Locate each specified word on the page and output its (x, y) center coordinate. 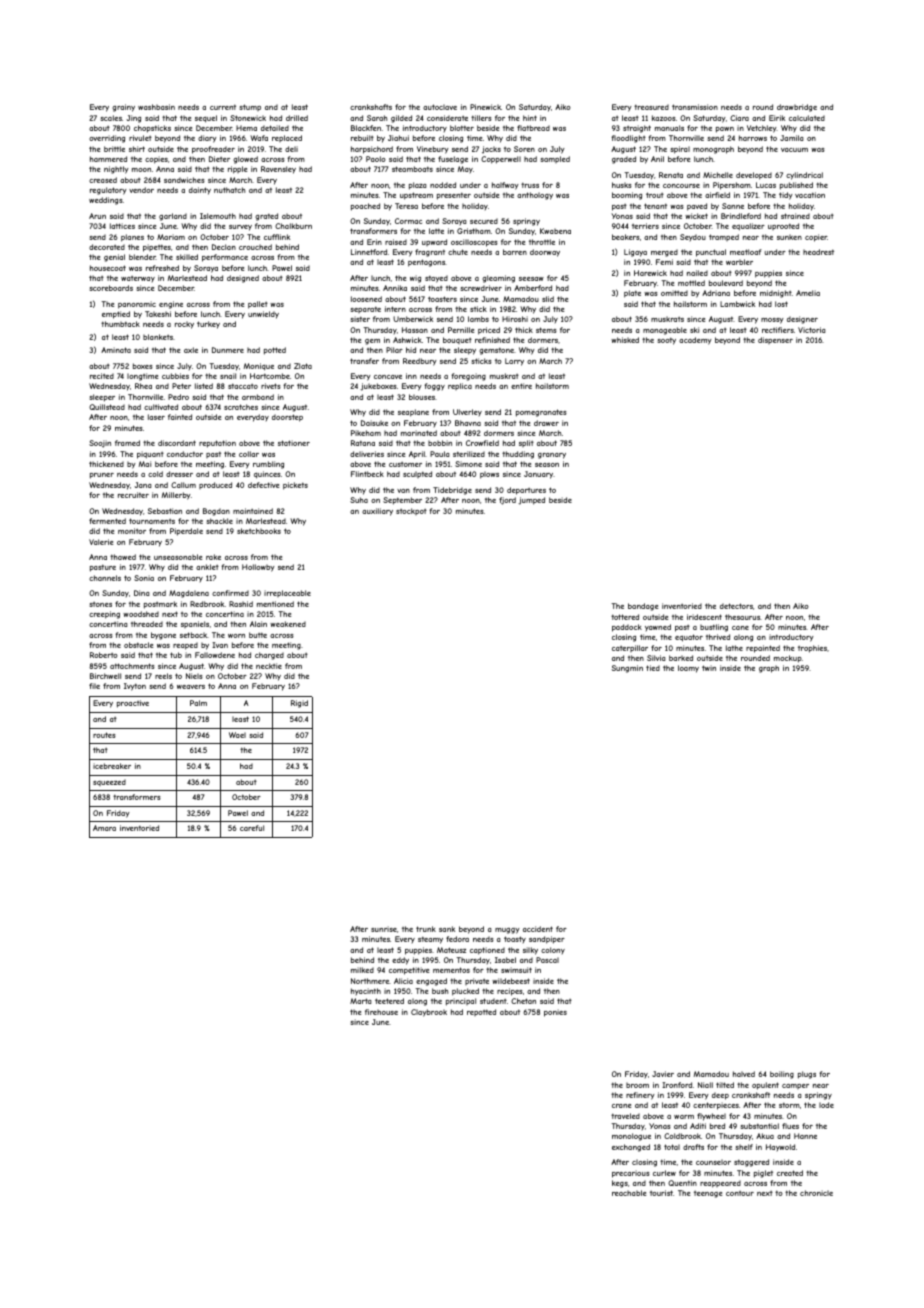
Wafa (259, 138)
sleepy (465, 351)
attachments (132, 666)
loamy (688, 669)
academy (695, 341)
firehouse (381, 1012)
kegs (620, 1184)
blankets (158, 337)
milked (362, 970)
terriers (645, 226)
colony (553, 950)
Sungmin (627, 669)
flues (790, 1126)
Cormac (408, 221)
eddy (400, 961)
